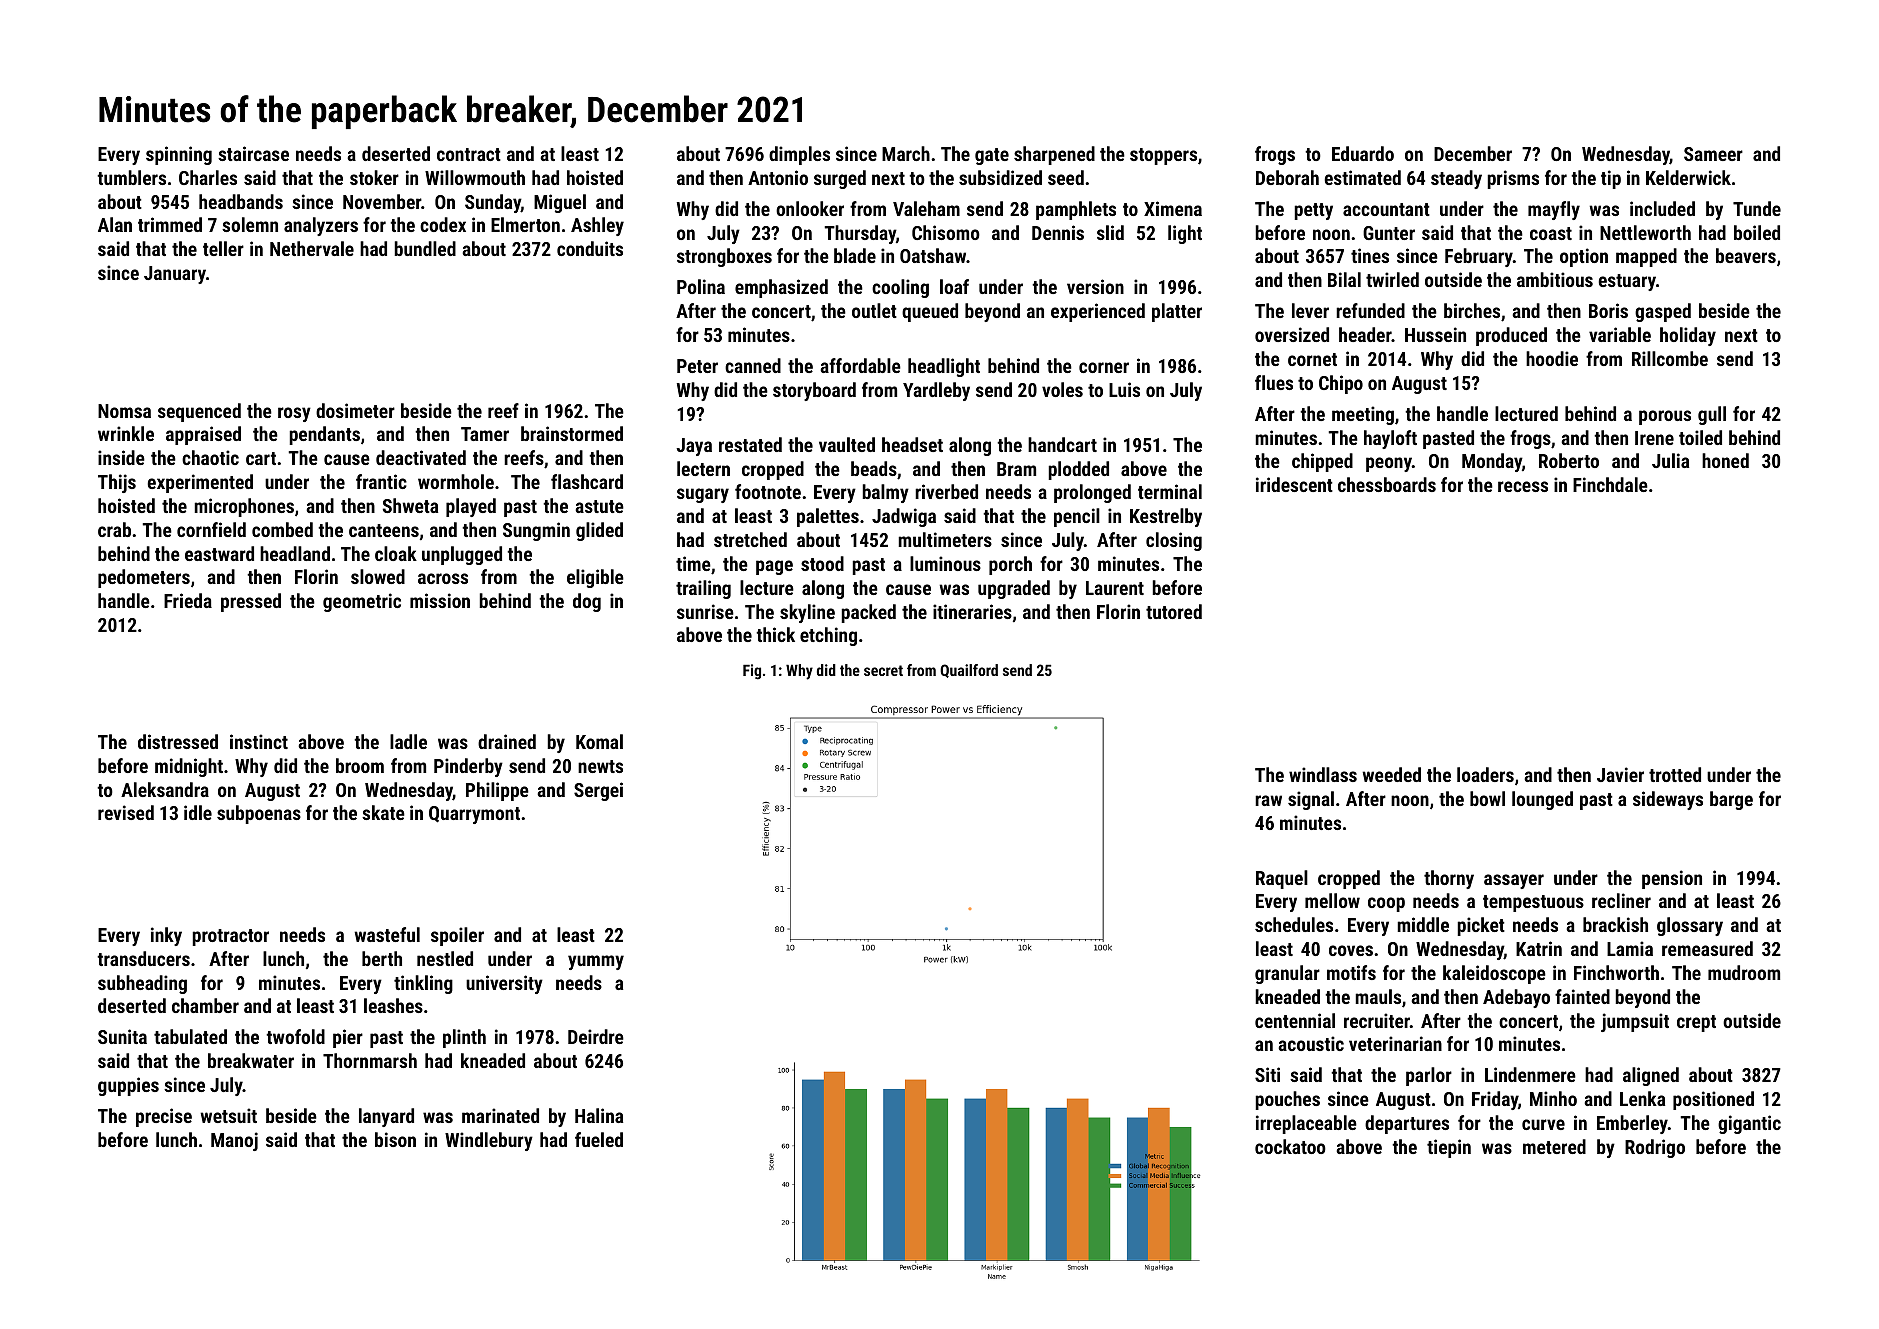 This document has width=1879, height=1329. What do you see at coordinates (946, 491) in the document?
I see `riverbed` at bounding box center [946, 491].
